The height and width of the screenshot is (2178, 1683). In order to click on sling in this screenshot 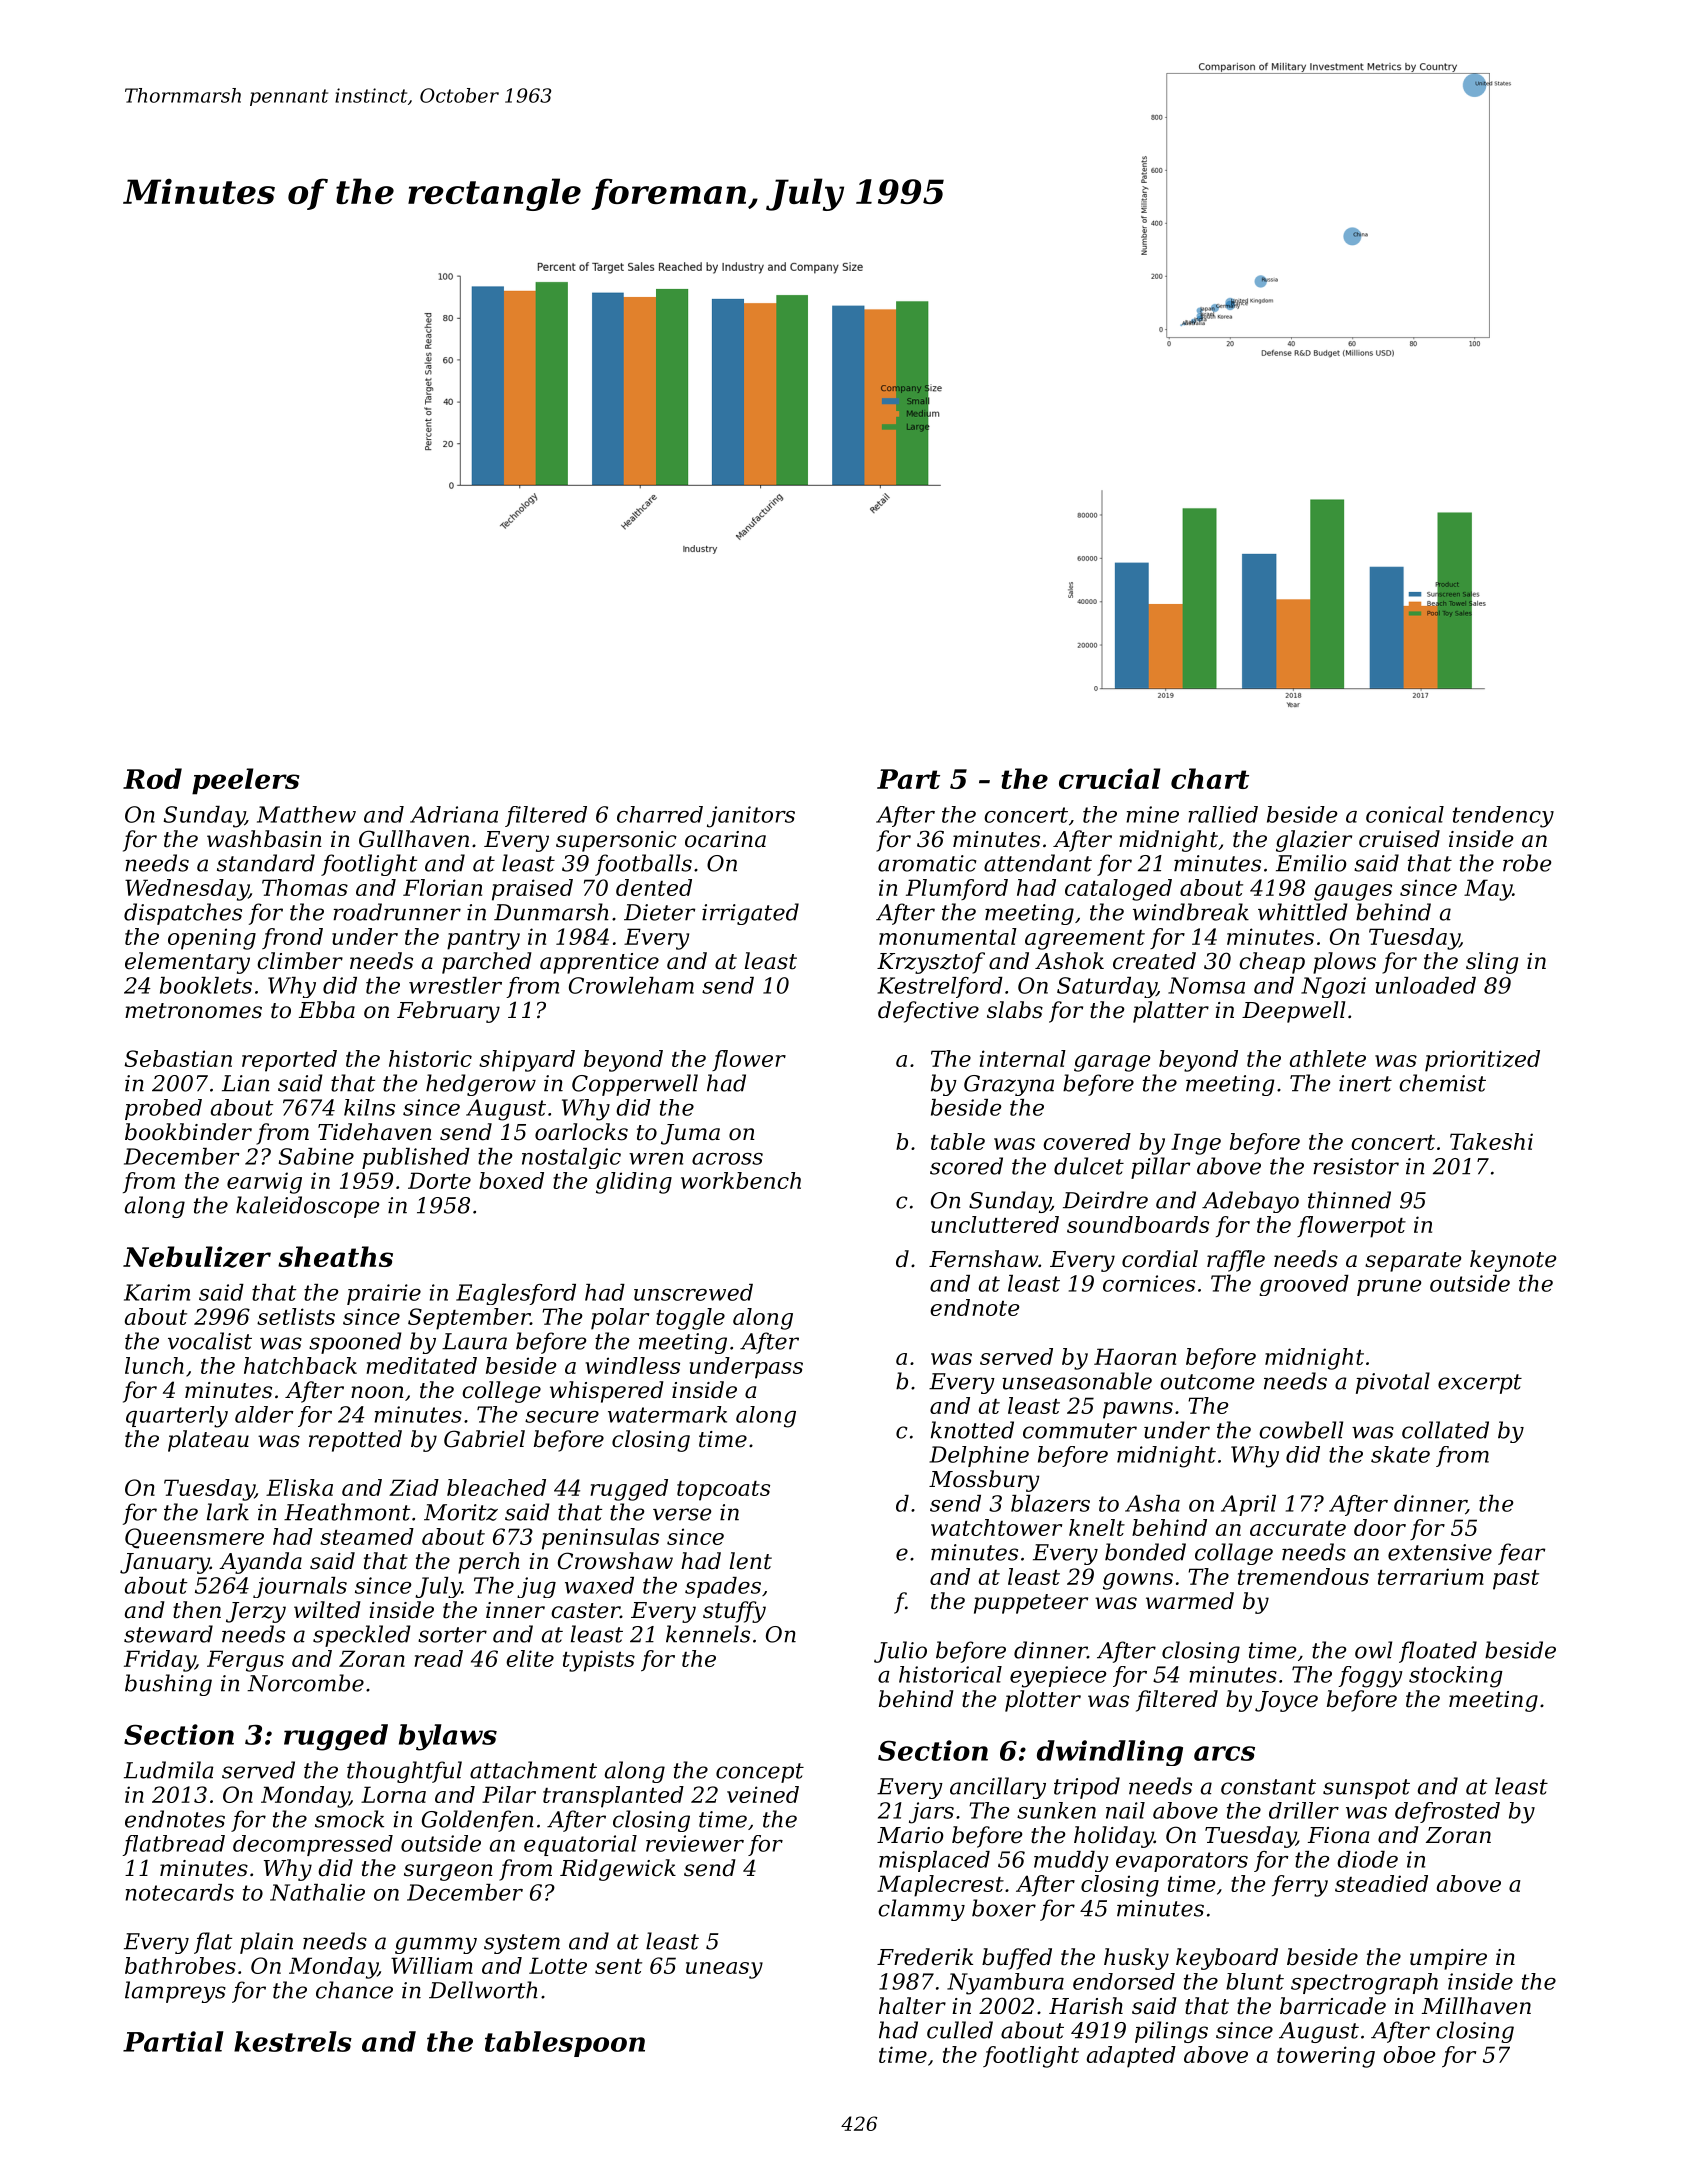, I will do `click(1492, 963)`.
